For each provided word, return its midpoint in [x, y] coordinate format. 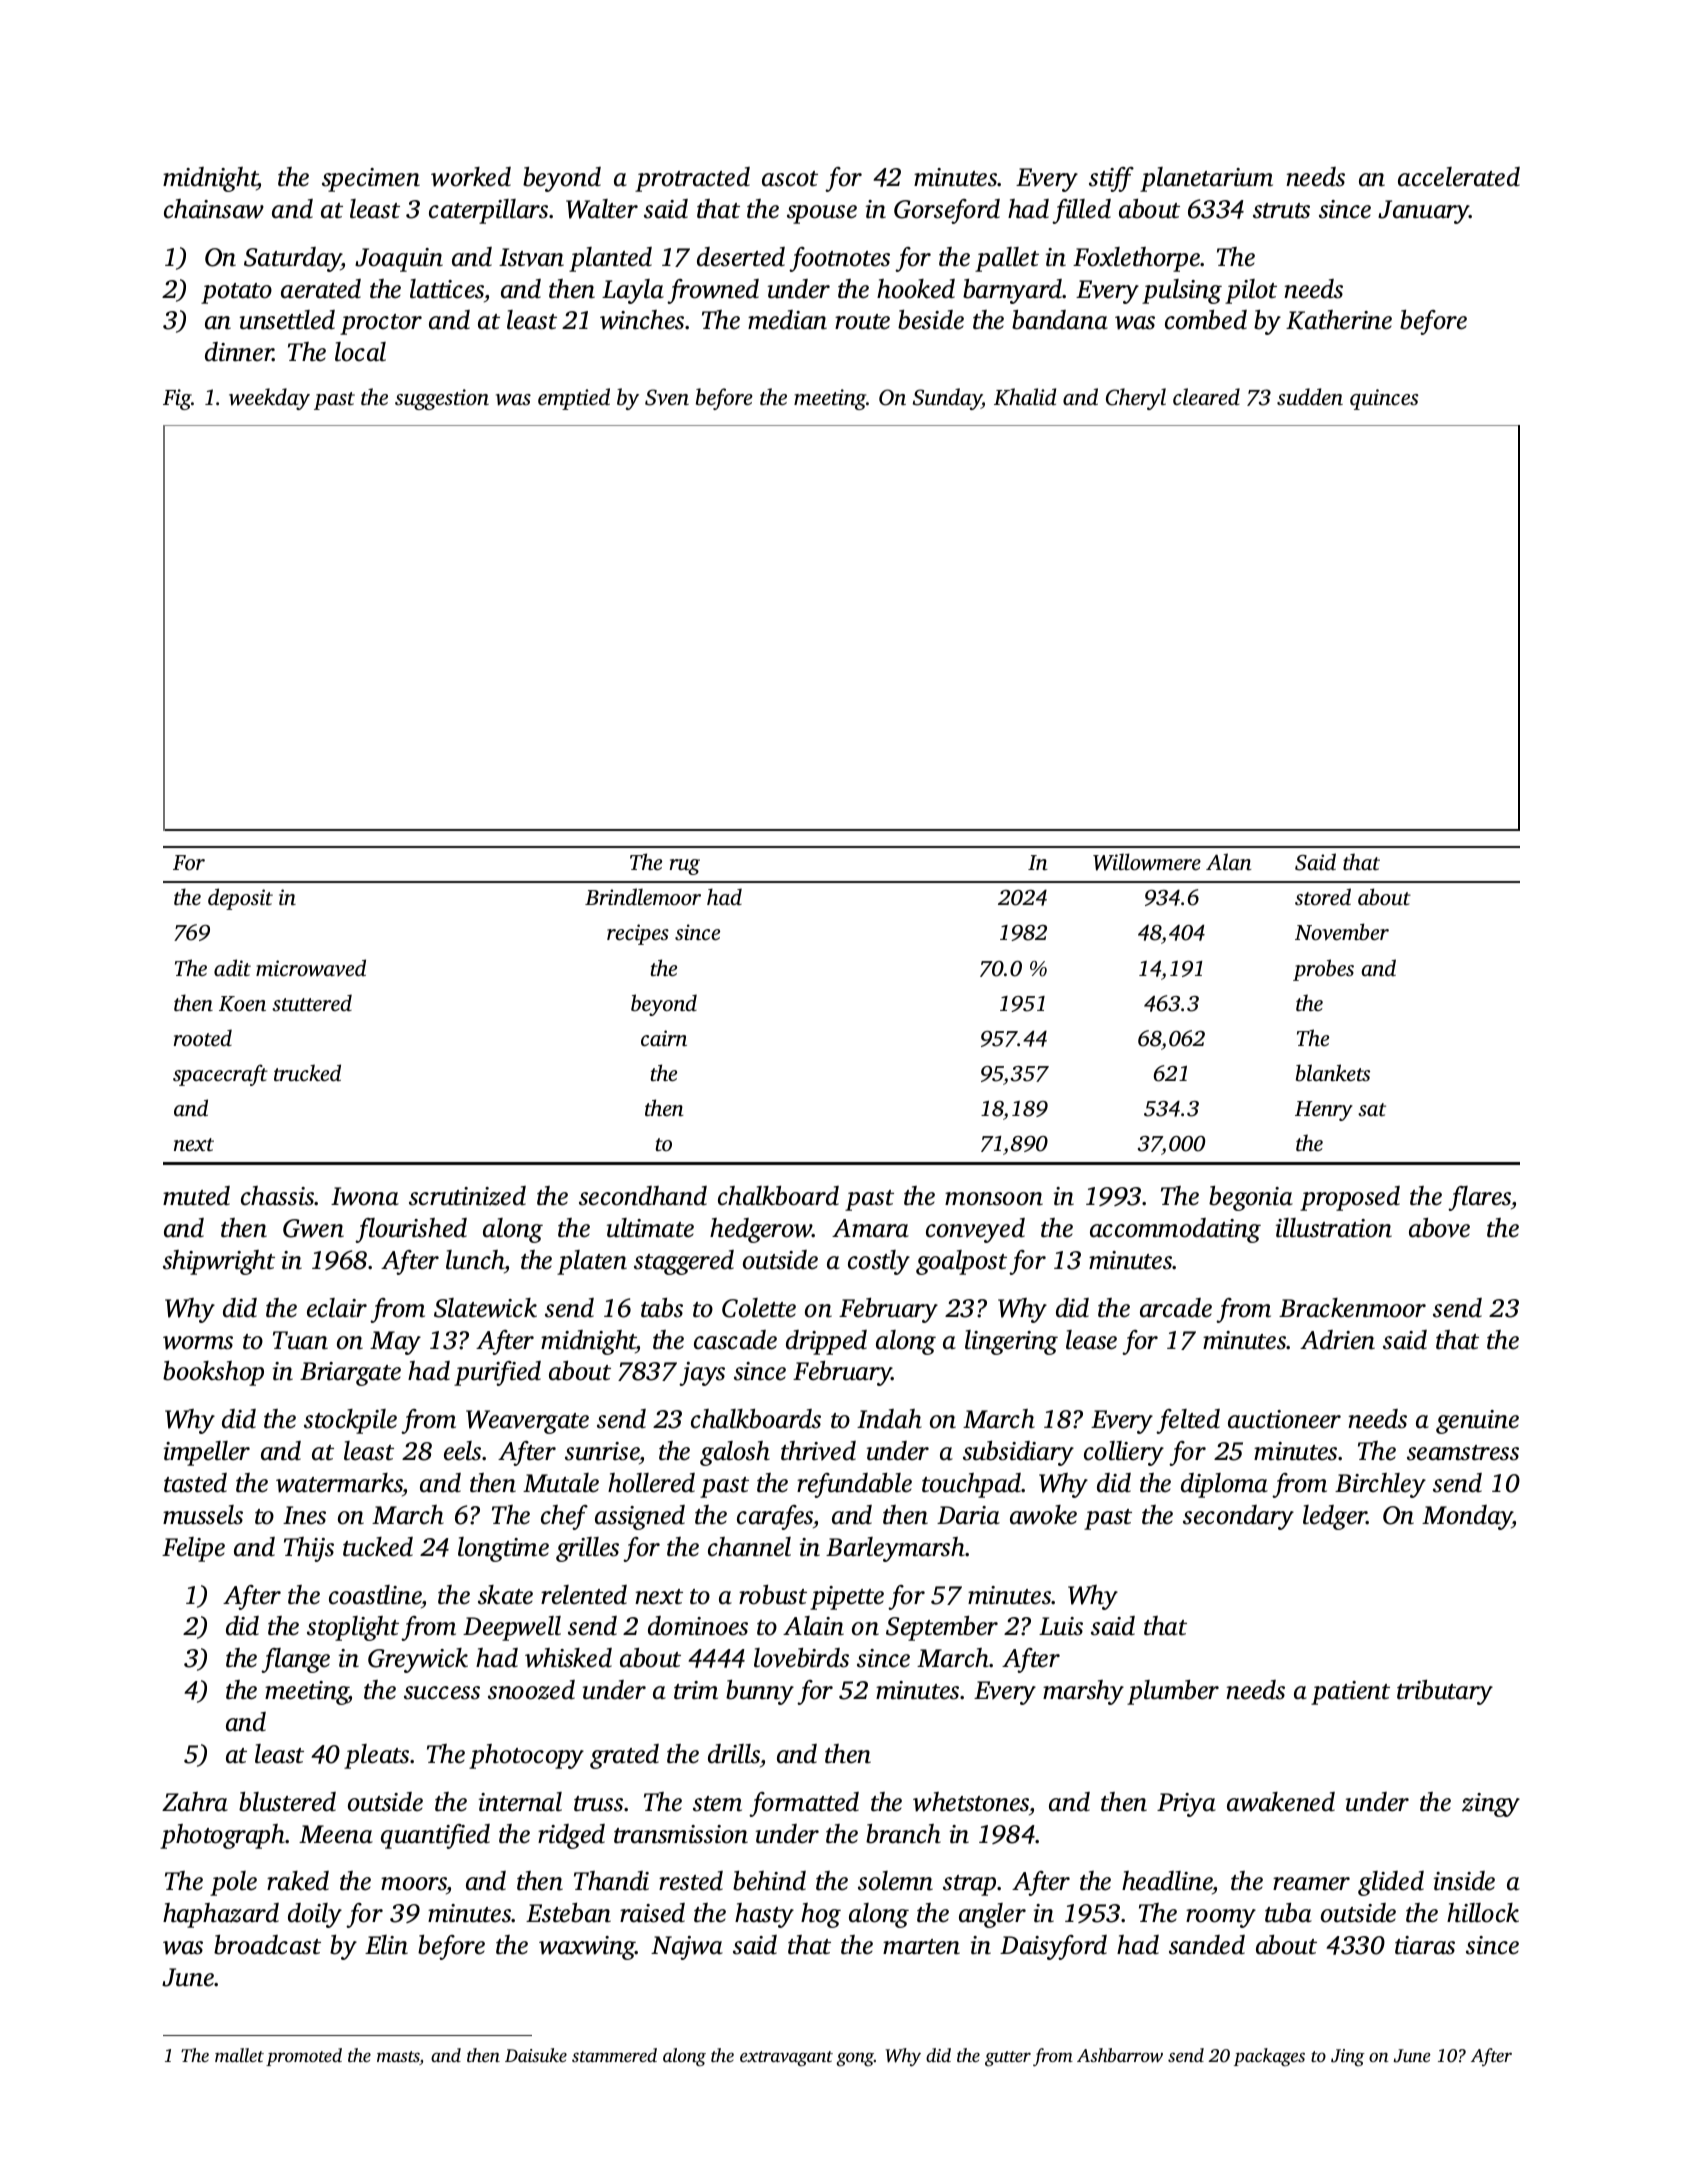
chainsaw [214, 209]
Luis [1061, 1626]
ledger [1335, 1517]
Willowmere [1147, 862]
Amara [870, 1228]
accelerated [1459, 177]
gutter [1008, 2059]
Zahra [195, 1802]
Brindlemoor [643, 896]
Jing [1348, 2058]
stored [1323, 896]
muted [196, 1196]
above [1439, 1228]
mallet [239, 2055]
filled [1081, 211]
